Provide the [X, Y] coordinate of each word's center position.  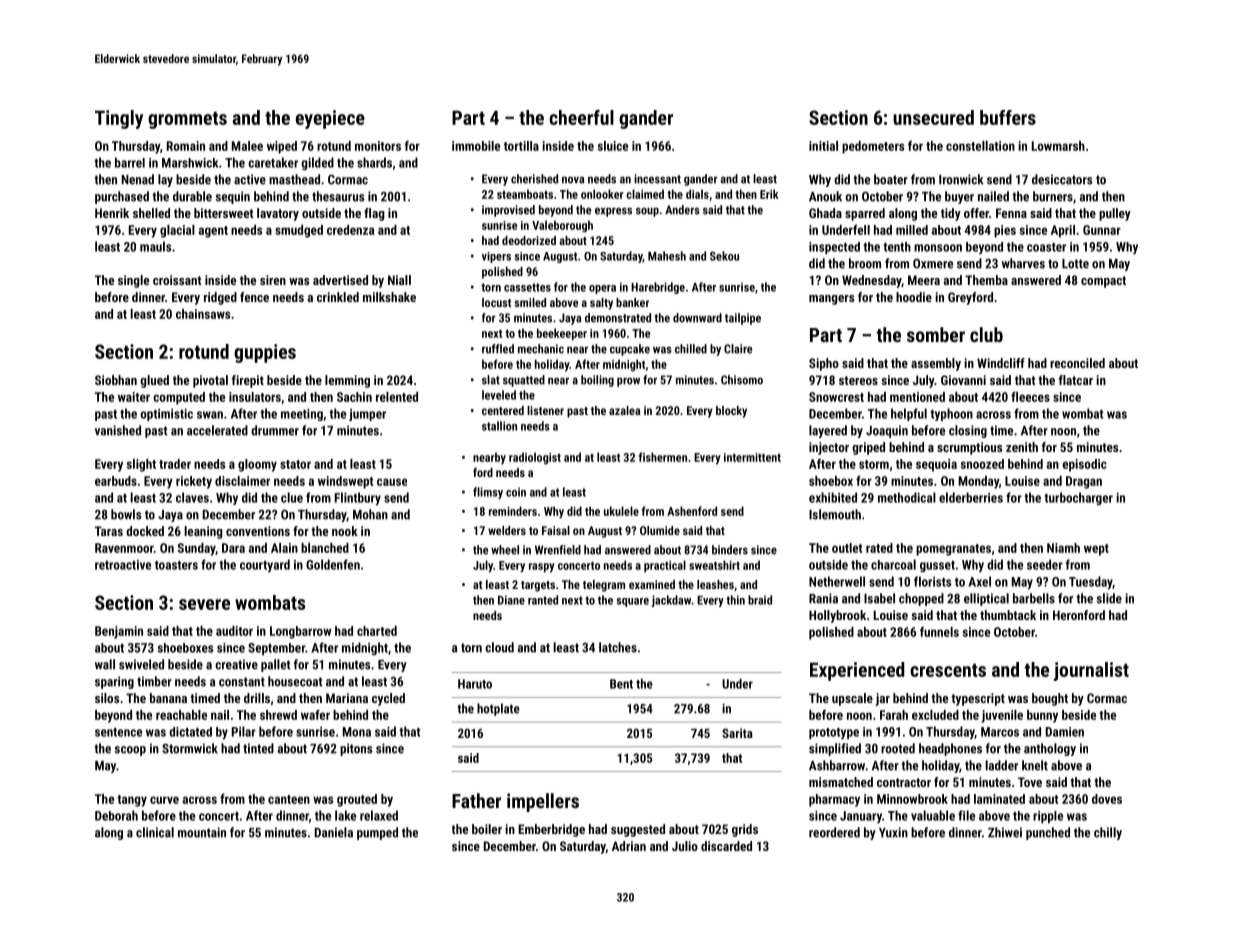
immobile [476, 146]
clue [292, 497]
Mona [357, 732]
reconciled [1077, 363]
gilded [317, 163]
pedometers [873, 147]
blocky [731, 412]
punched [1048, 833]
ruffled [498, 349]
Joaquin [887, 431]
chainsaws [203, 314]
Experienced [857, 671]
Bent [621, 684]
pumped [377, 833]
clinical [155, 832]
